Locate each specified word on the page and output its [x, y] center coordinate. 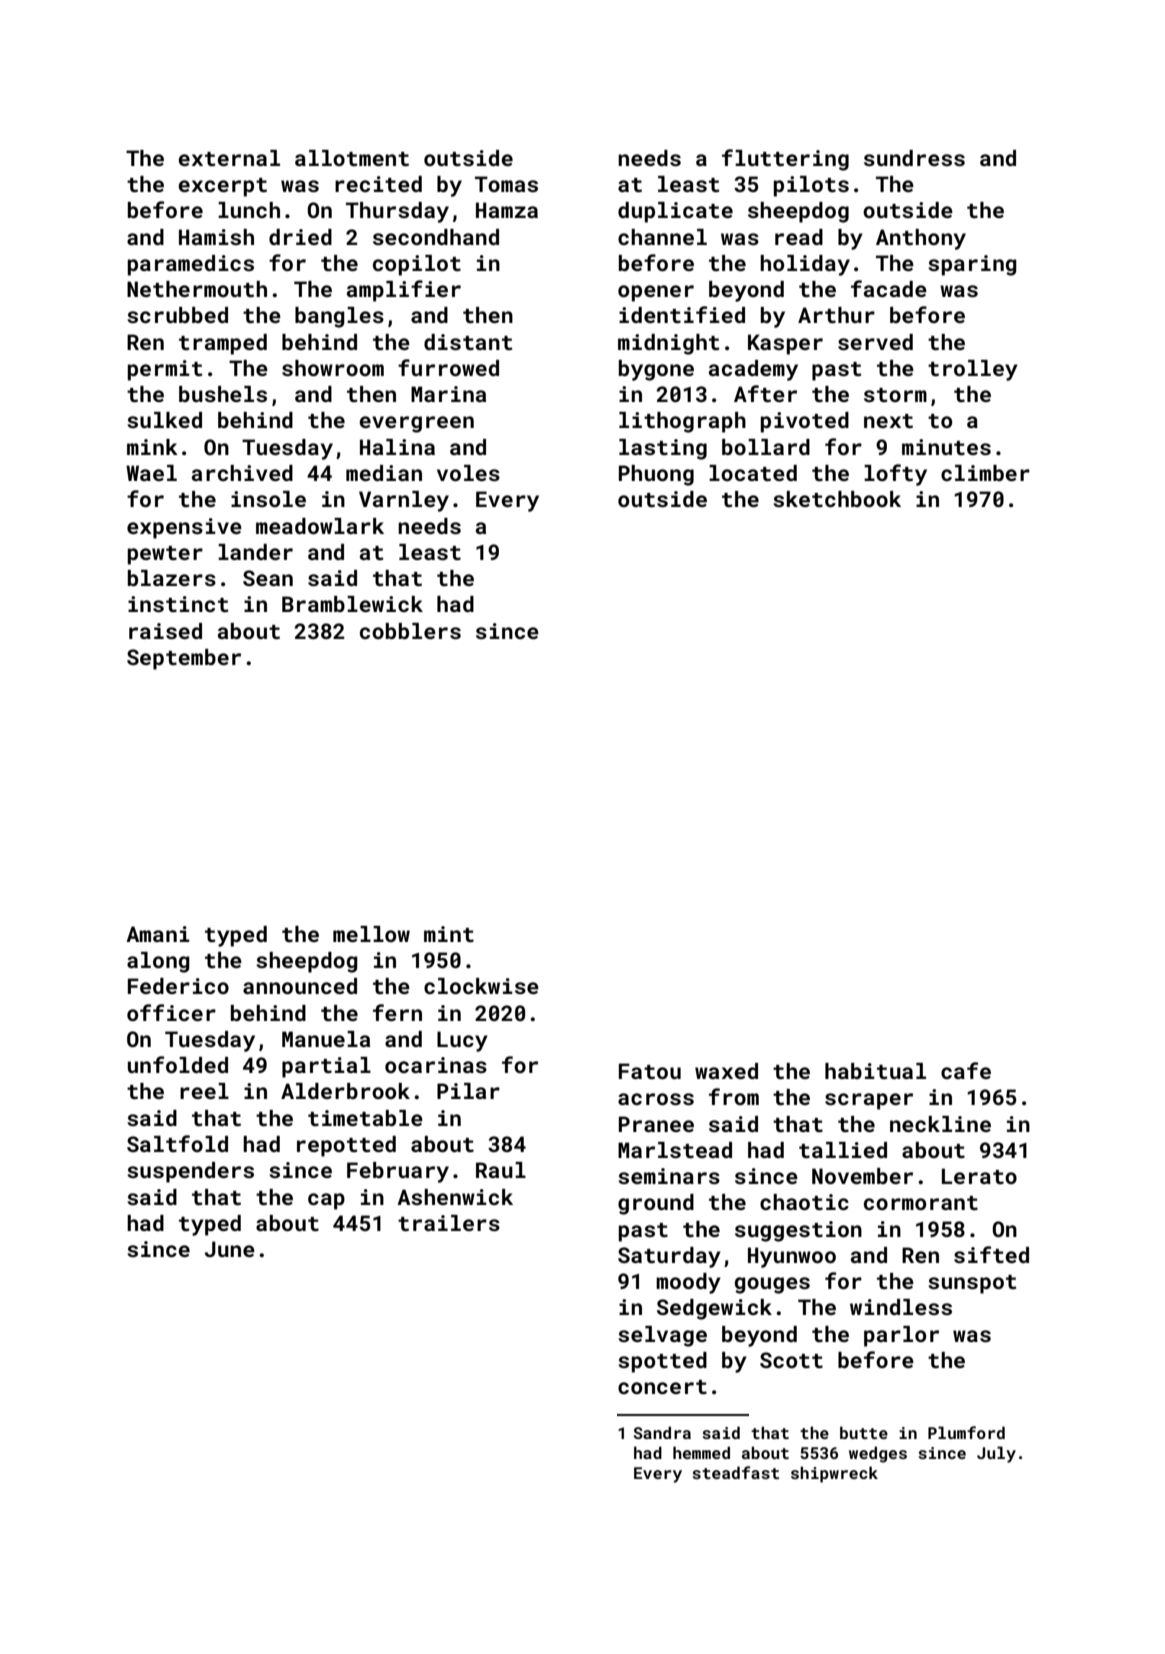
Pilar [468, 1091]
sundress [914, 158]
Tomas [506, 184]
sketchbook [837, 499]
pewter [165, 555]
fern [397, 1012]
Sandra [662, 1432]
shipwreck [834, 1474]
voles [468, 473]
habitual [875, 1071]
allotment [352, 158]
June [230, 1249]
